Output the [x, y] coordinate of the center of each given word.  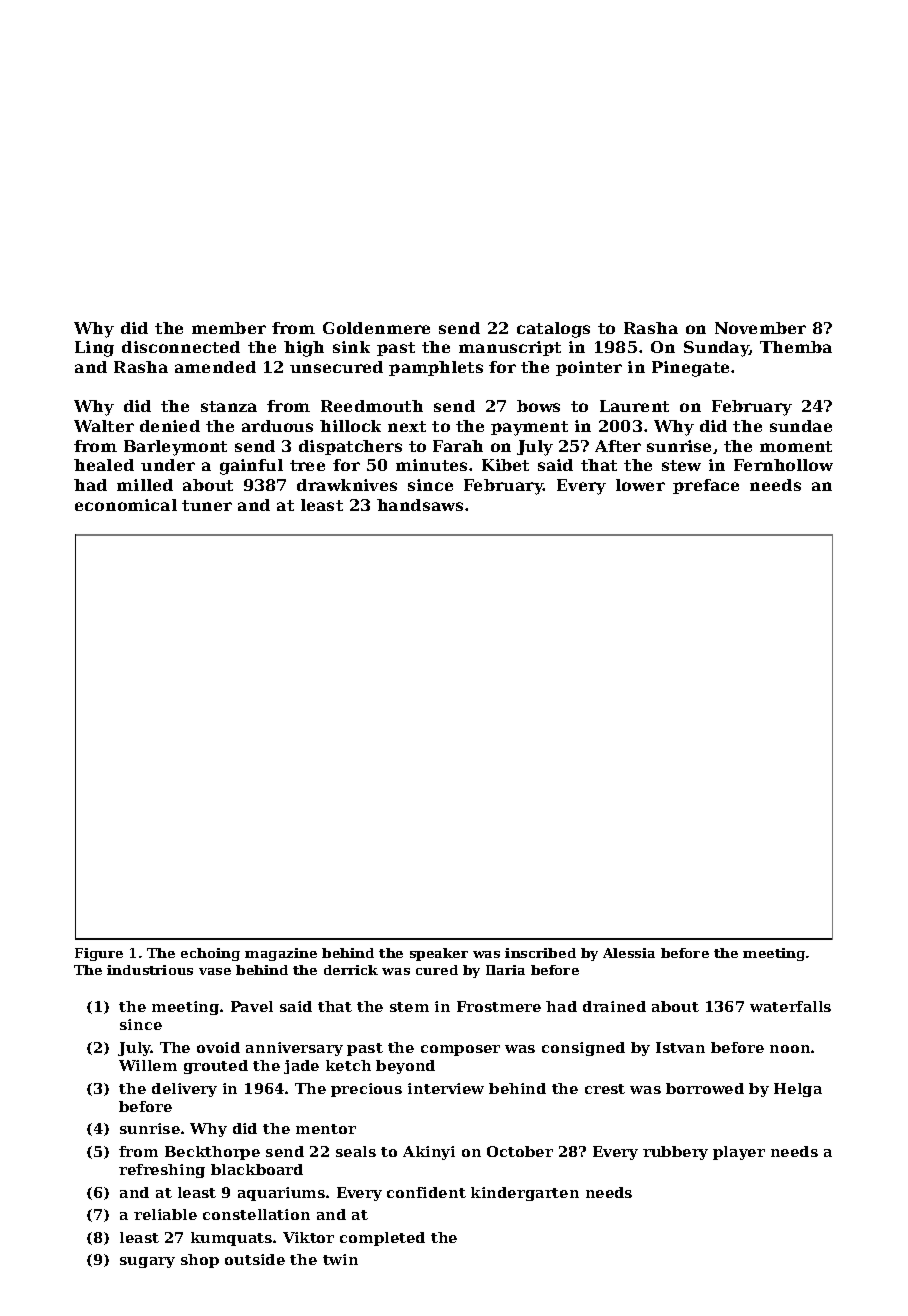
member [229, 328]
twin [340, 1259]
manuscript [510, 348]
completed [382, 1239]
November [760, 328]
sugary [147, 1262]
